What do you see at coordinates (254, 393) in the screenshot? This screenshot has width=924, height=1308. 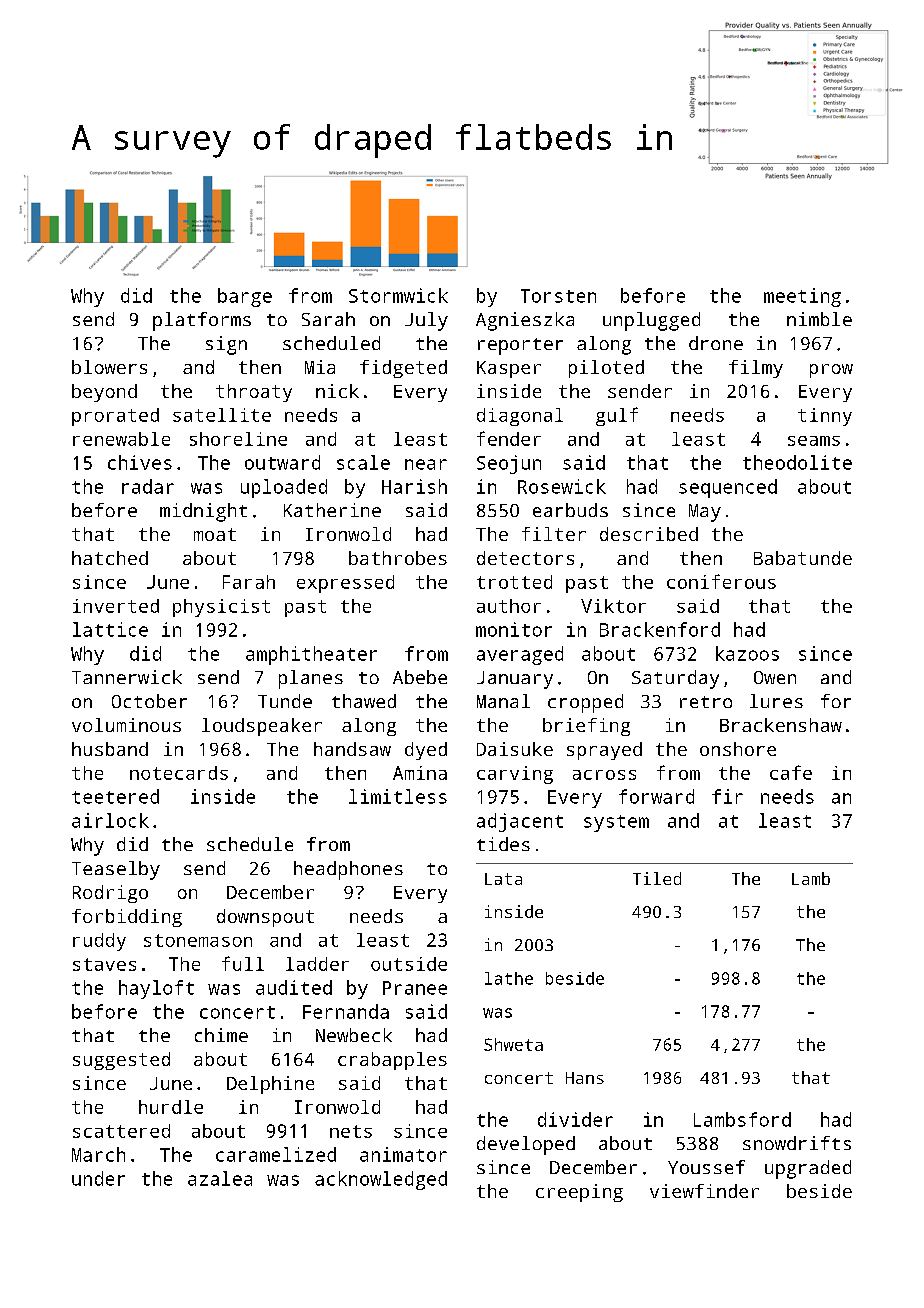 I see `throaty` at bounding box center [254, 393].
